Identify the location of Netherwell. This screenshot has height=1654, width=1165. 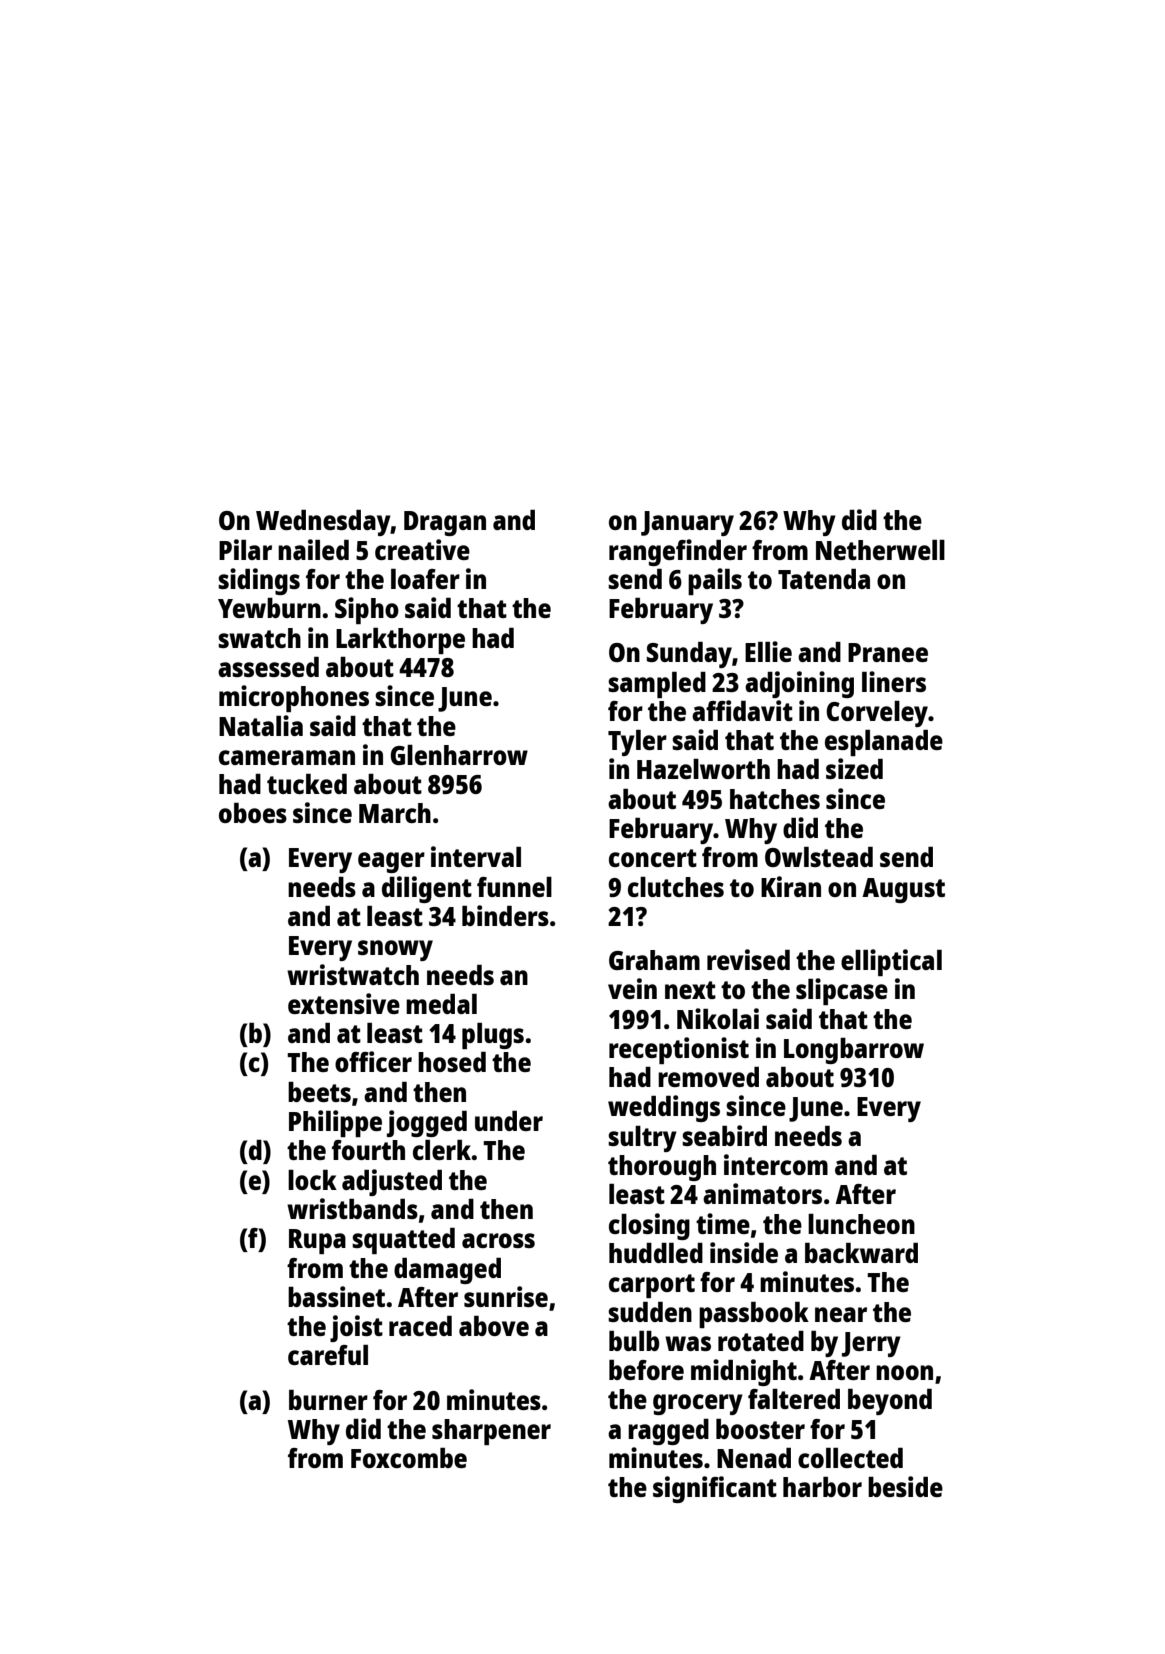
(880, 550).
